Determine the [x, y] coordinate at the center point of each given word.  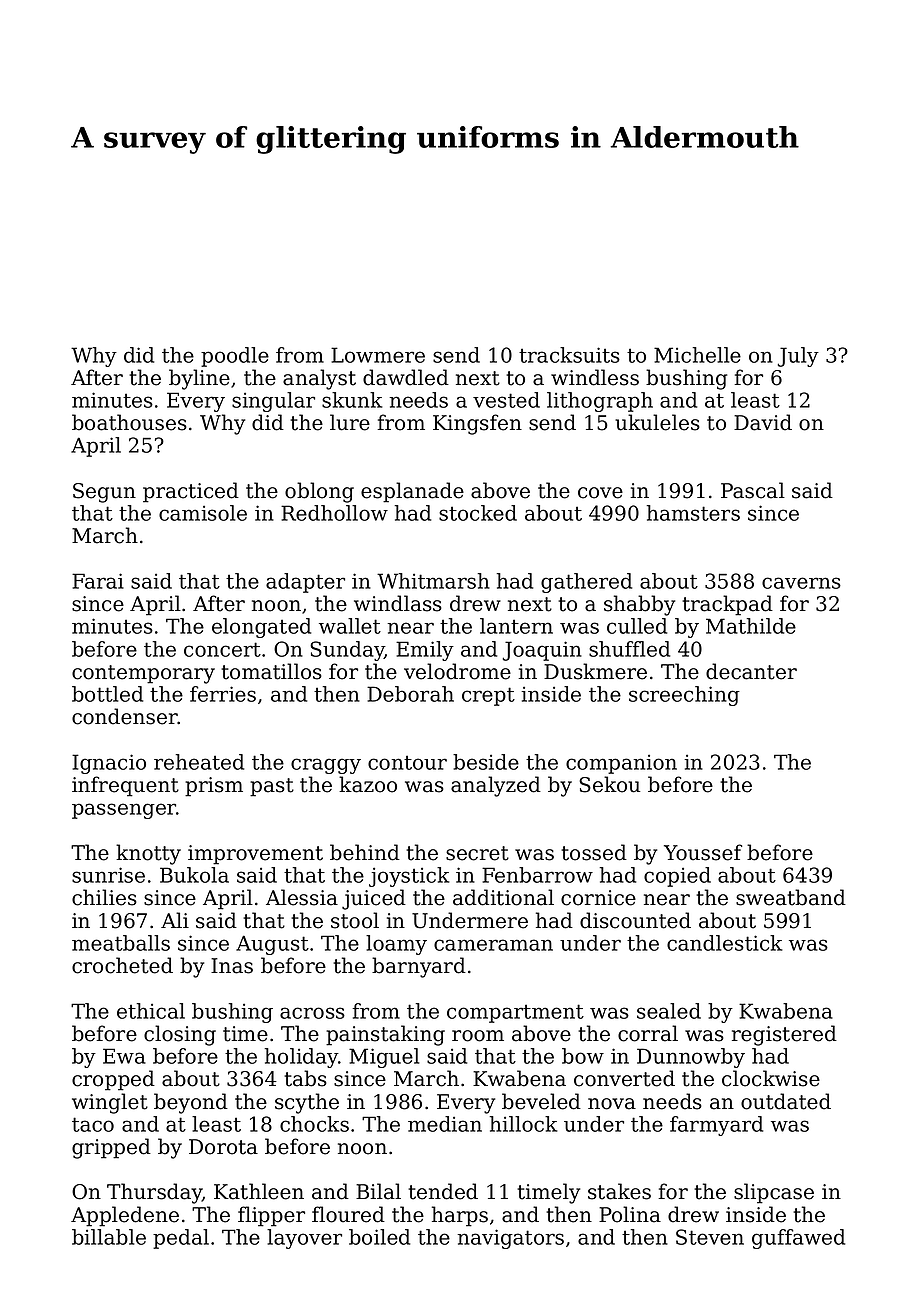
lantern [516, 626]
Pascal [753, 490]
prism [214, 787]
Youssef [703, 852]
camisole [203, 513]
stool [355, 920]
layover [304, 1239]
